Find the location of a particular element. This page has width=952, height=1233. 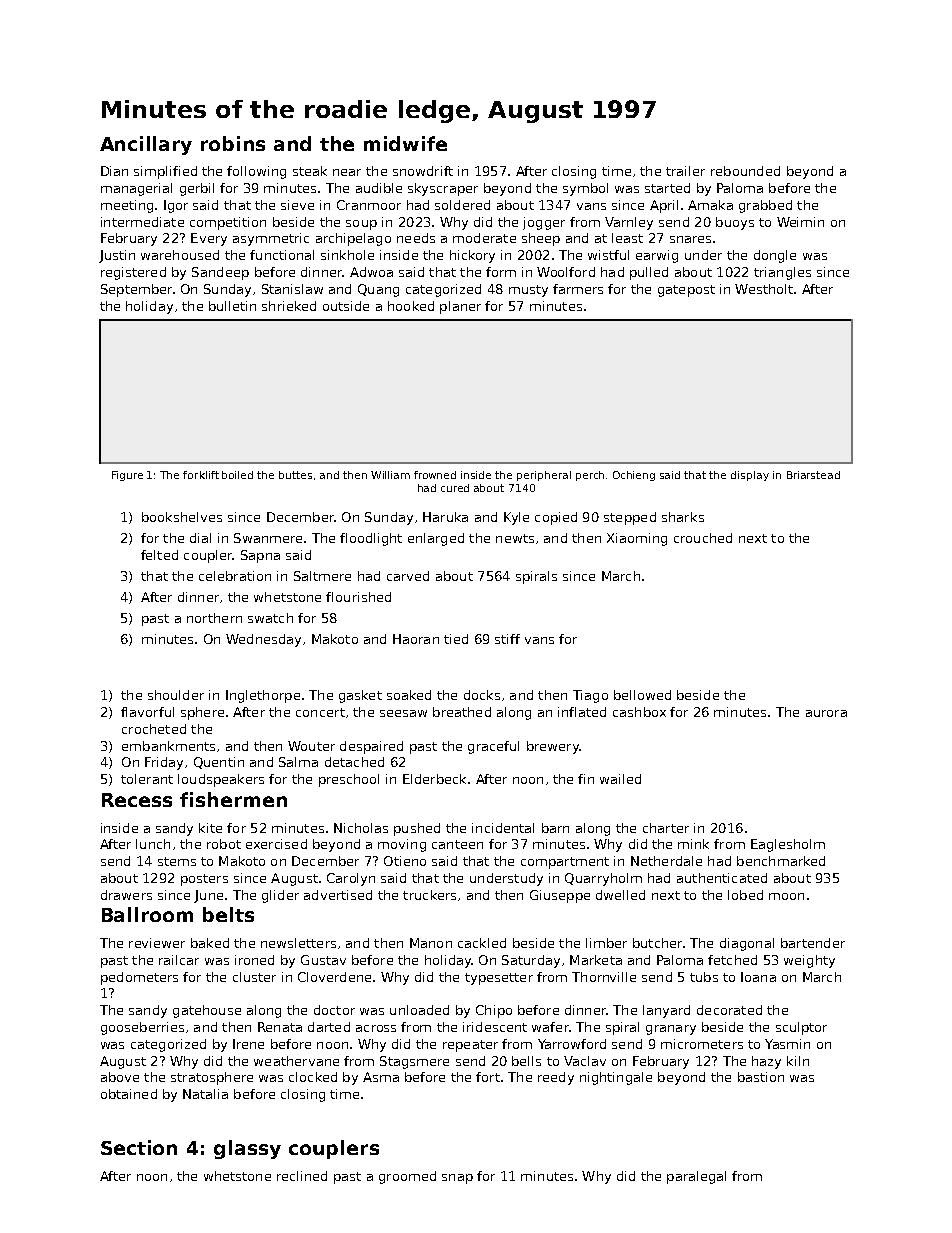

Inglethorpe is located at coordinates (263, 696).
